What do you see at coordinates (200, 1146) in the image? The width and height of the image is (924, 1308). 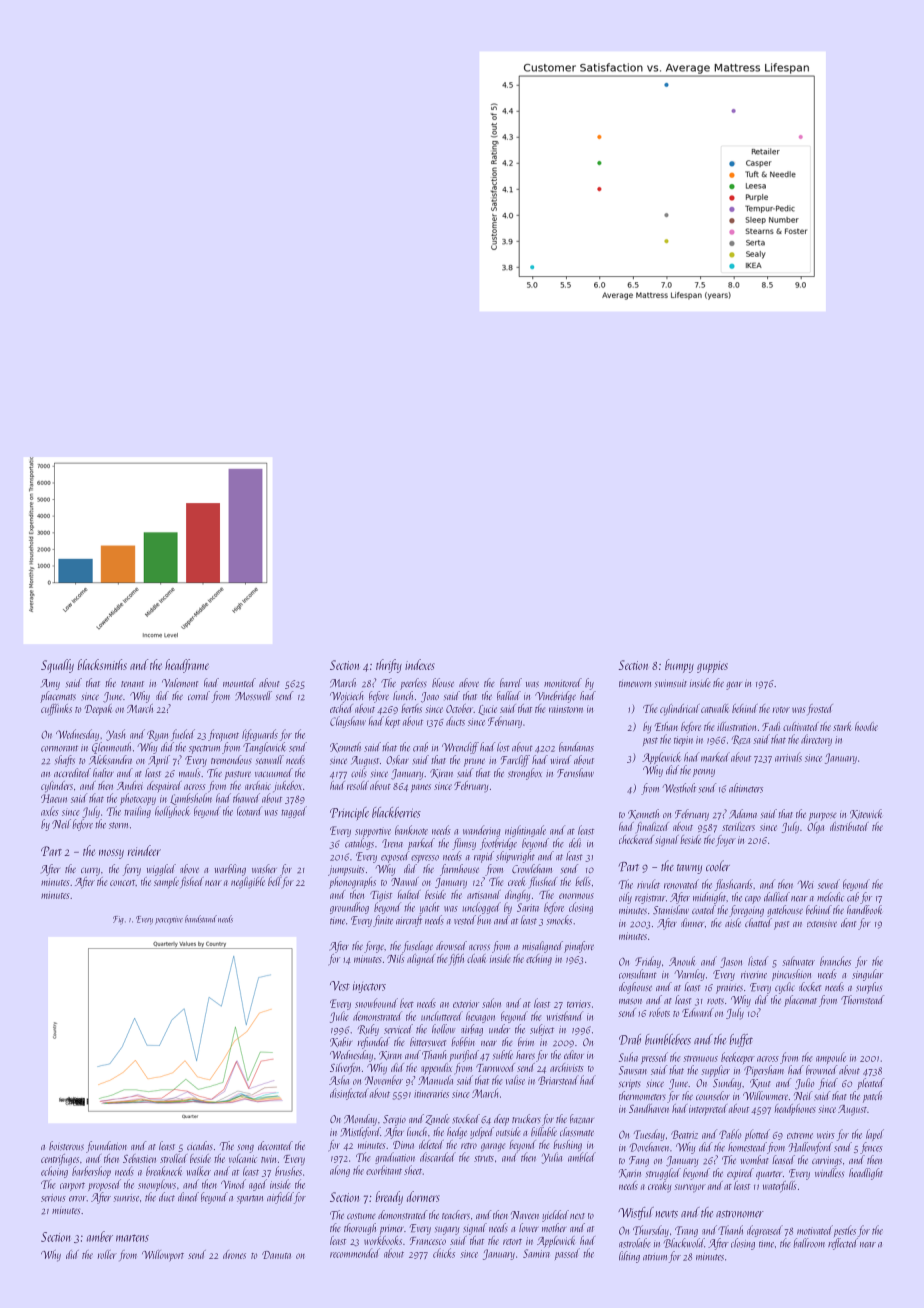 I see `cicadas` at bounding box center [200, 1146].
